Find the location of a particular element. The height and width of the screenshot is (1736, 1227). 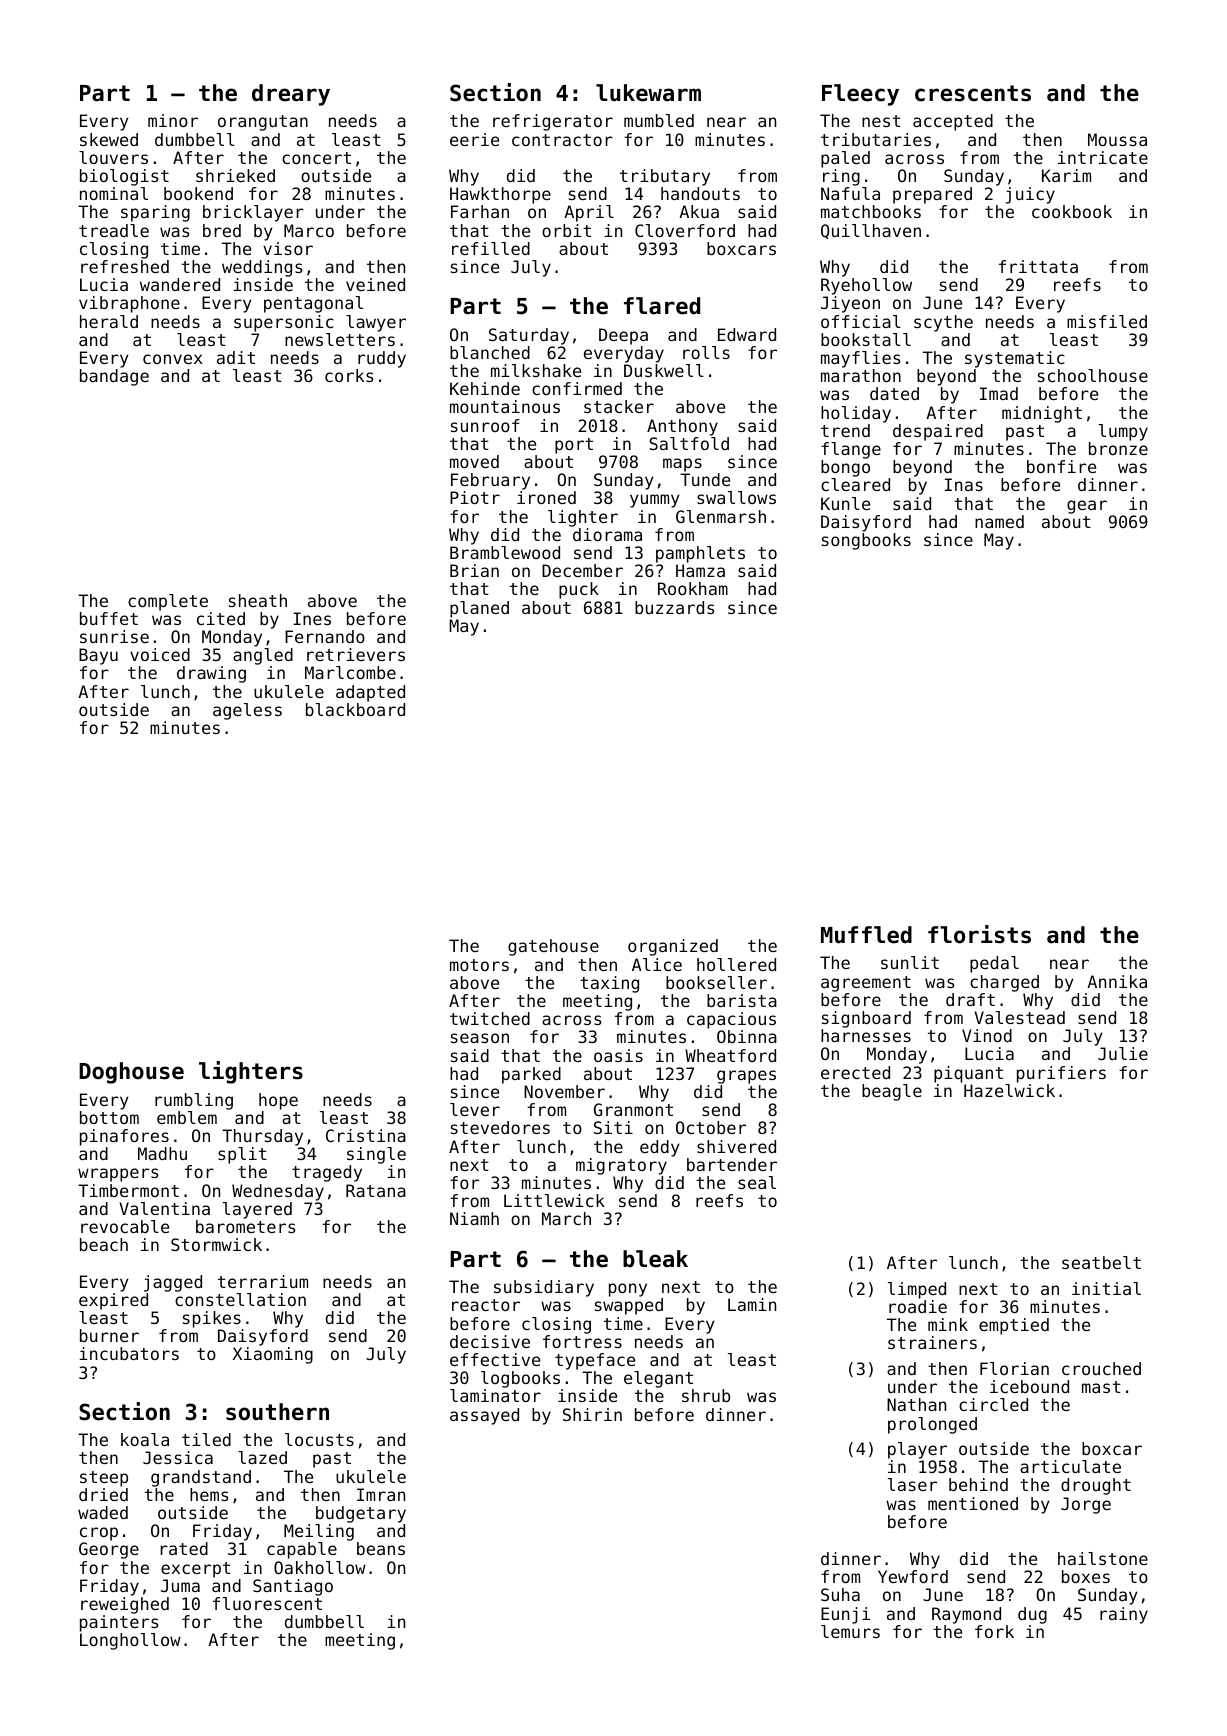

songbooks is located at coordinates (866, 541).
